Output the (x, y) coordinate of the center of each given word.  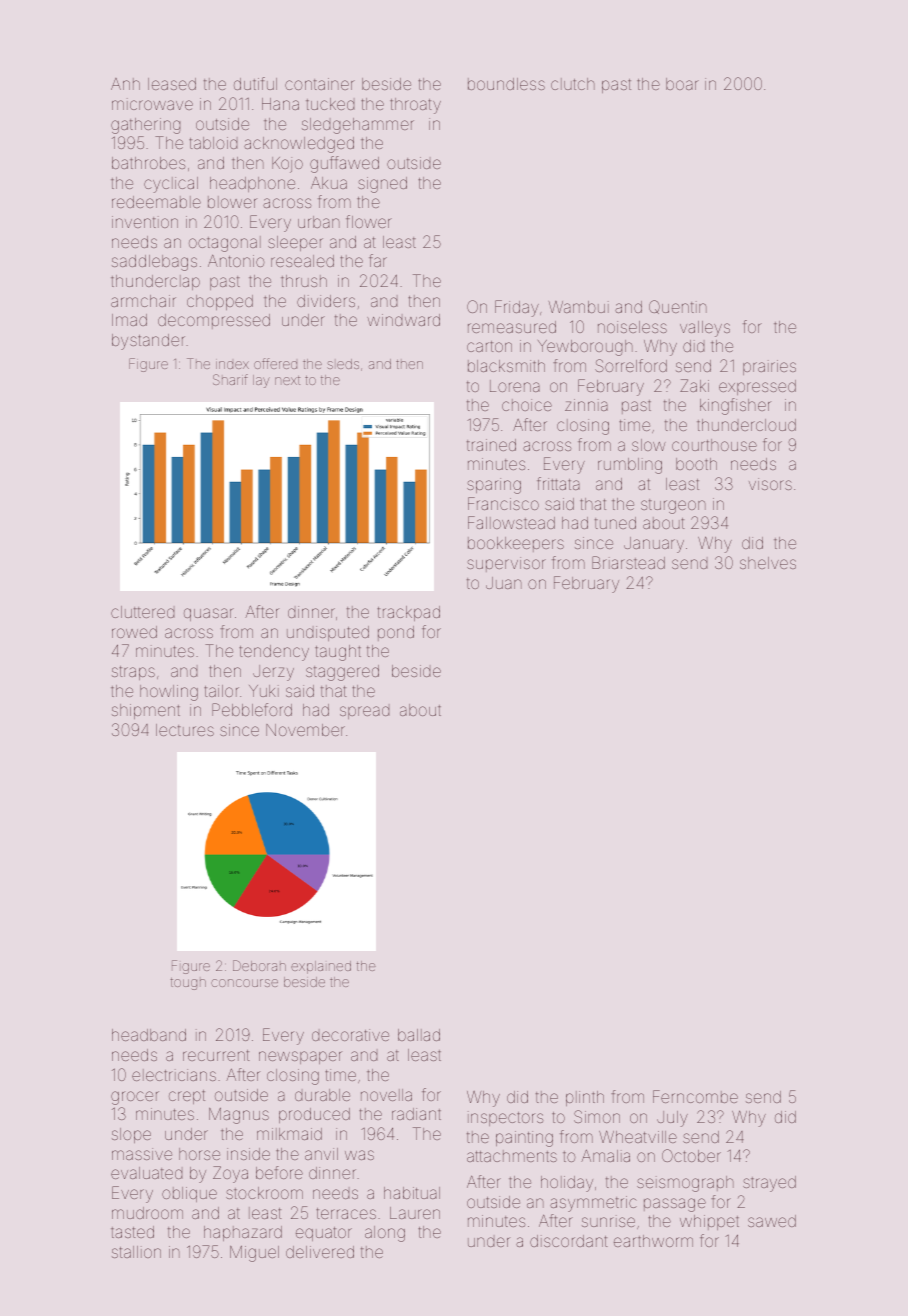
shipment (146, 711)
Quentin (678, 307)
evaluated (146, 1173)
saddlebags (154, 263)
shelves (768, 563)
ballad (419, 1035)
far (378, 260)
